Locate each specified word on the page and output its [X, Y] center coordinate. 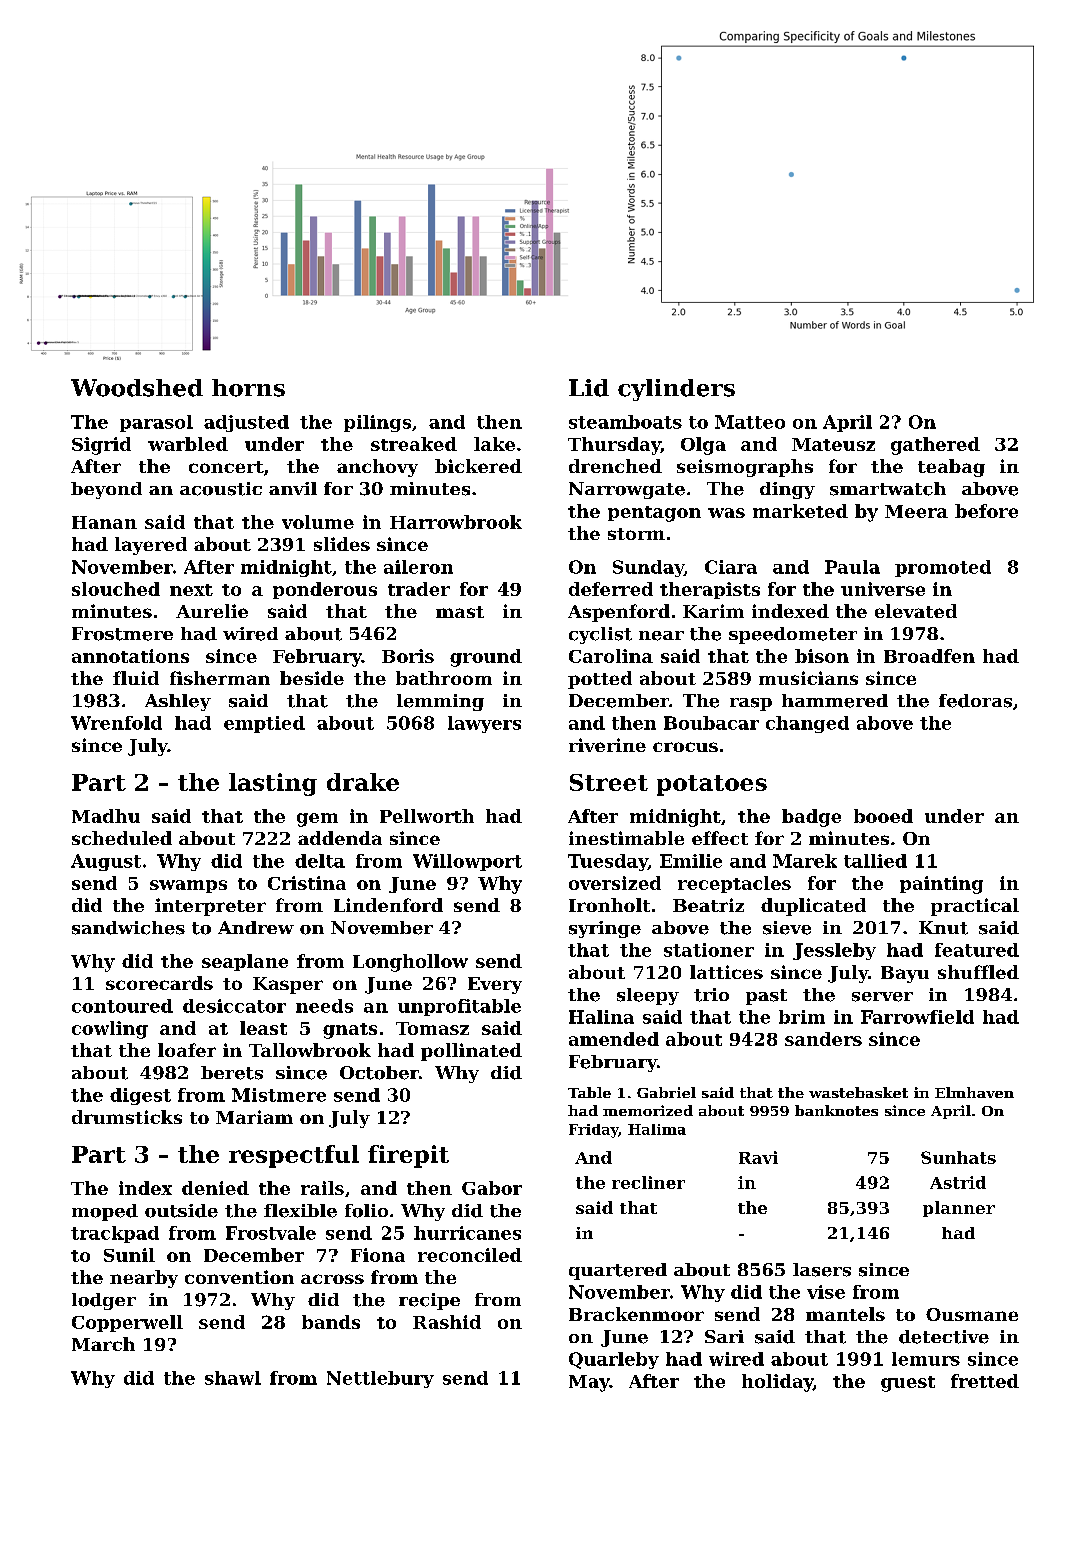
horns [248, 388]
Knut [943, 928]
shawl [233, 1378]
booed [883, 816]
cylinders [676, 390]
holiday [777, 1383]
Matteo [750, 422]
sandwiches [128, 928]
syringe [605, 929]
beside [312, 678]
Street [609, 782]
